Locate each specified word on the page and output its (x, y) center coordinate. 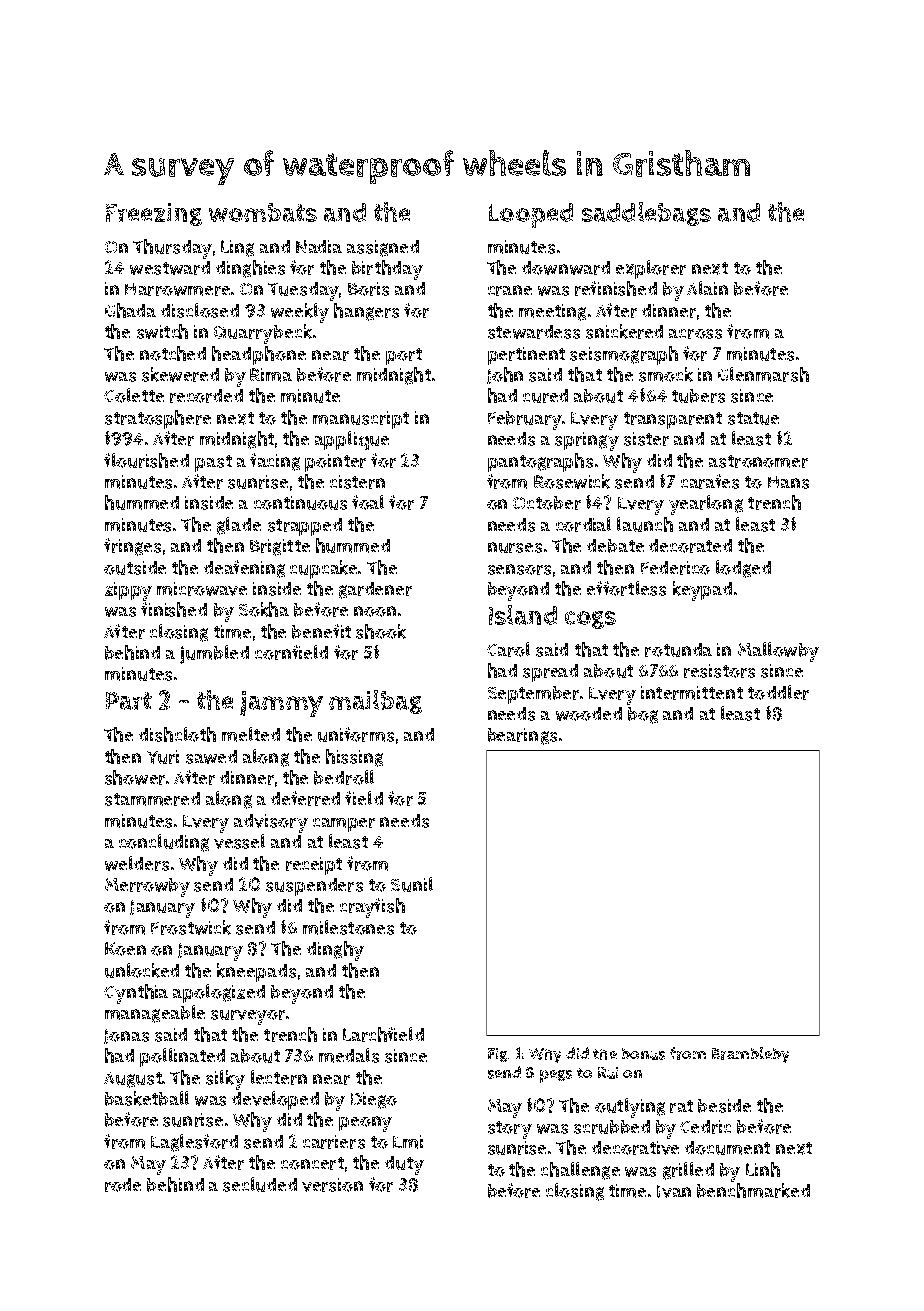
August (133, 1080)
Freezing (154, 214)
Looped (531, 215)
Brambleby (750, 1055)
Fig (497, 1055)
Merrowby (147, 887)
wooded (589, 714)
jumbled (214, 654)
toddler (778, 692)
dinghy (335, 951)
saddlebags (646, 214)
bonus (643, 1054)
